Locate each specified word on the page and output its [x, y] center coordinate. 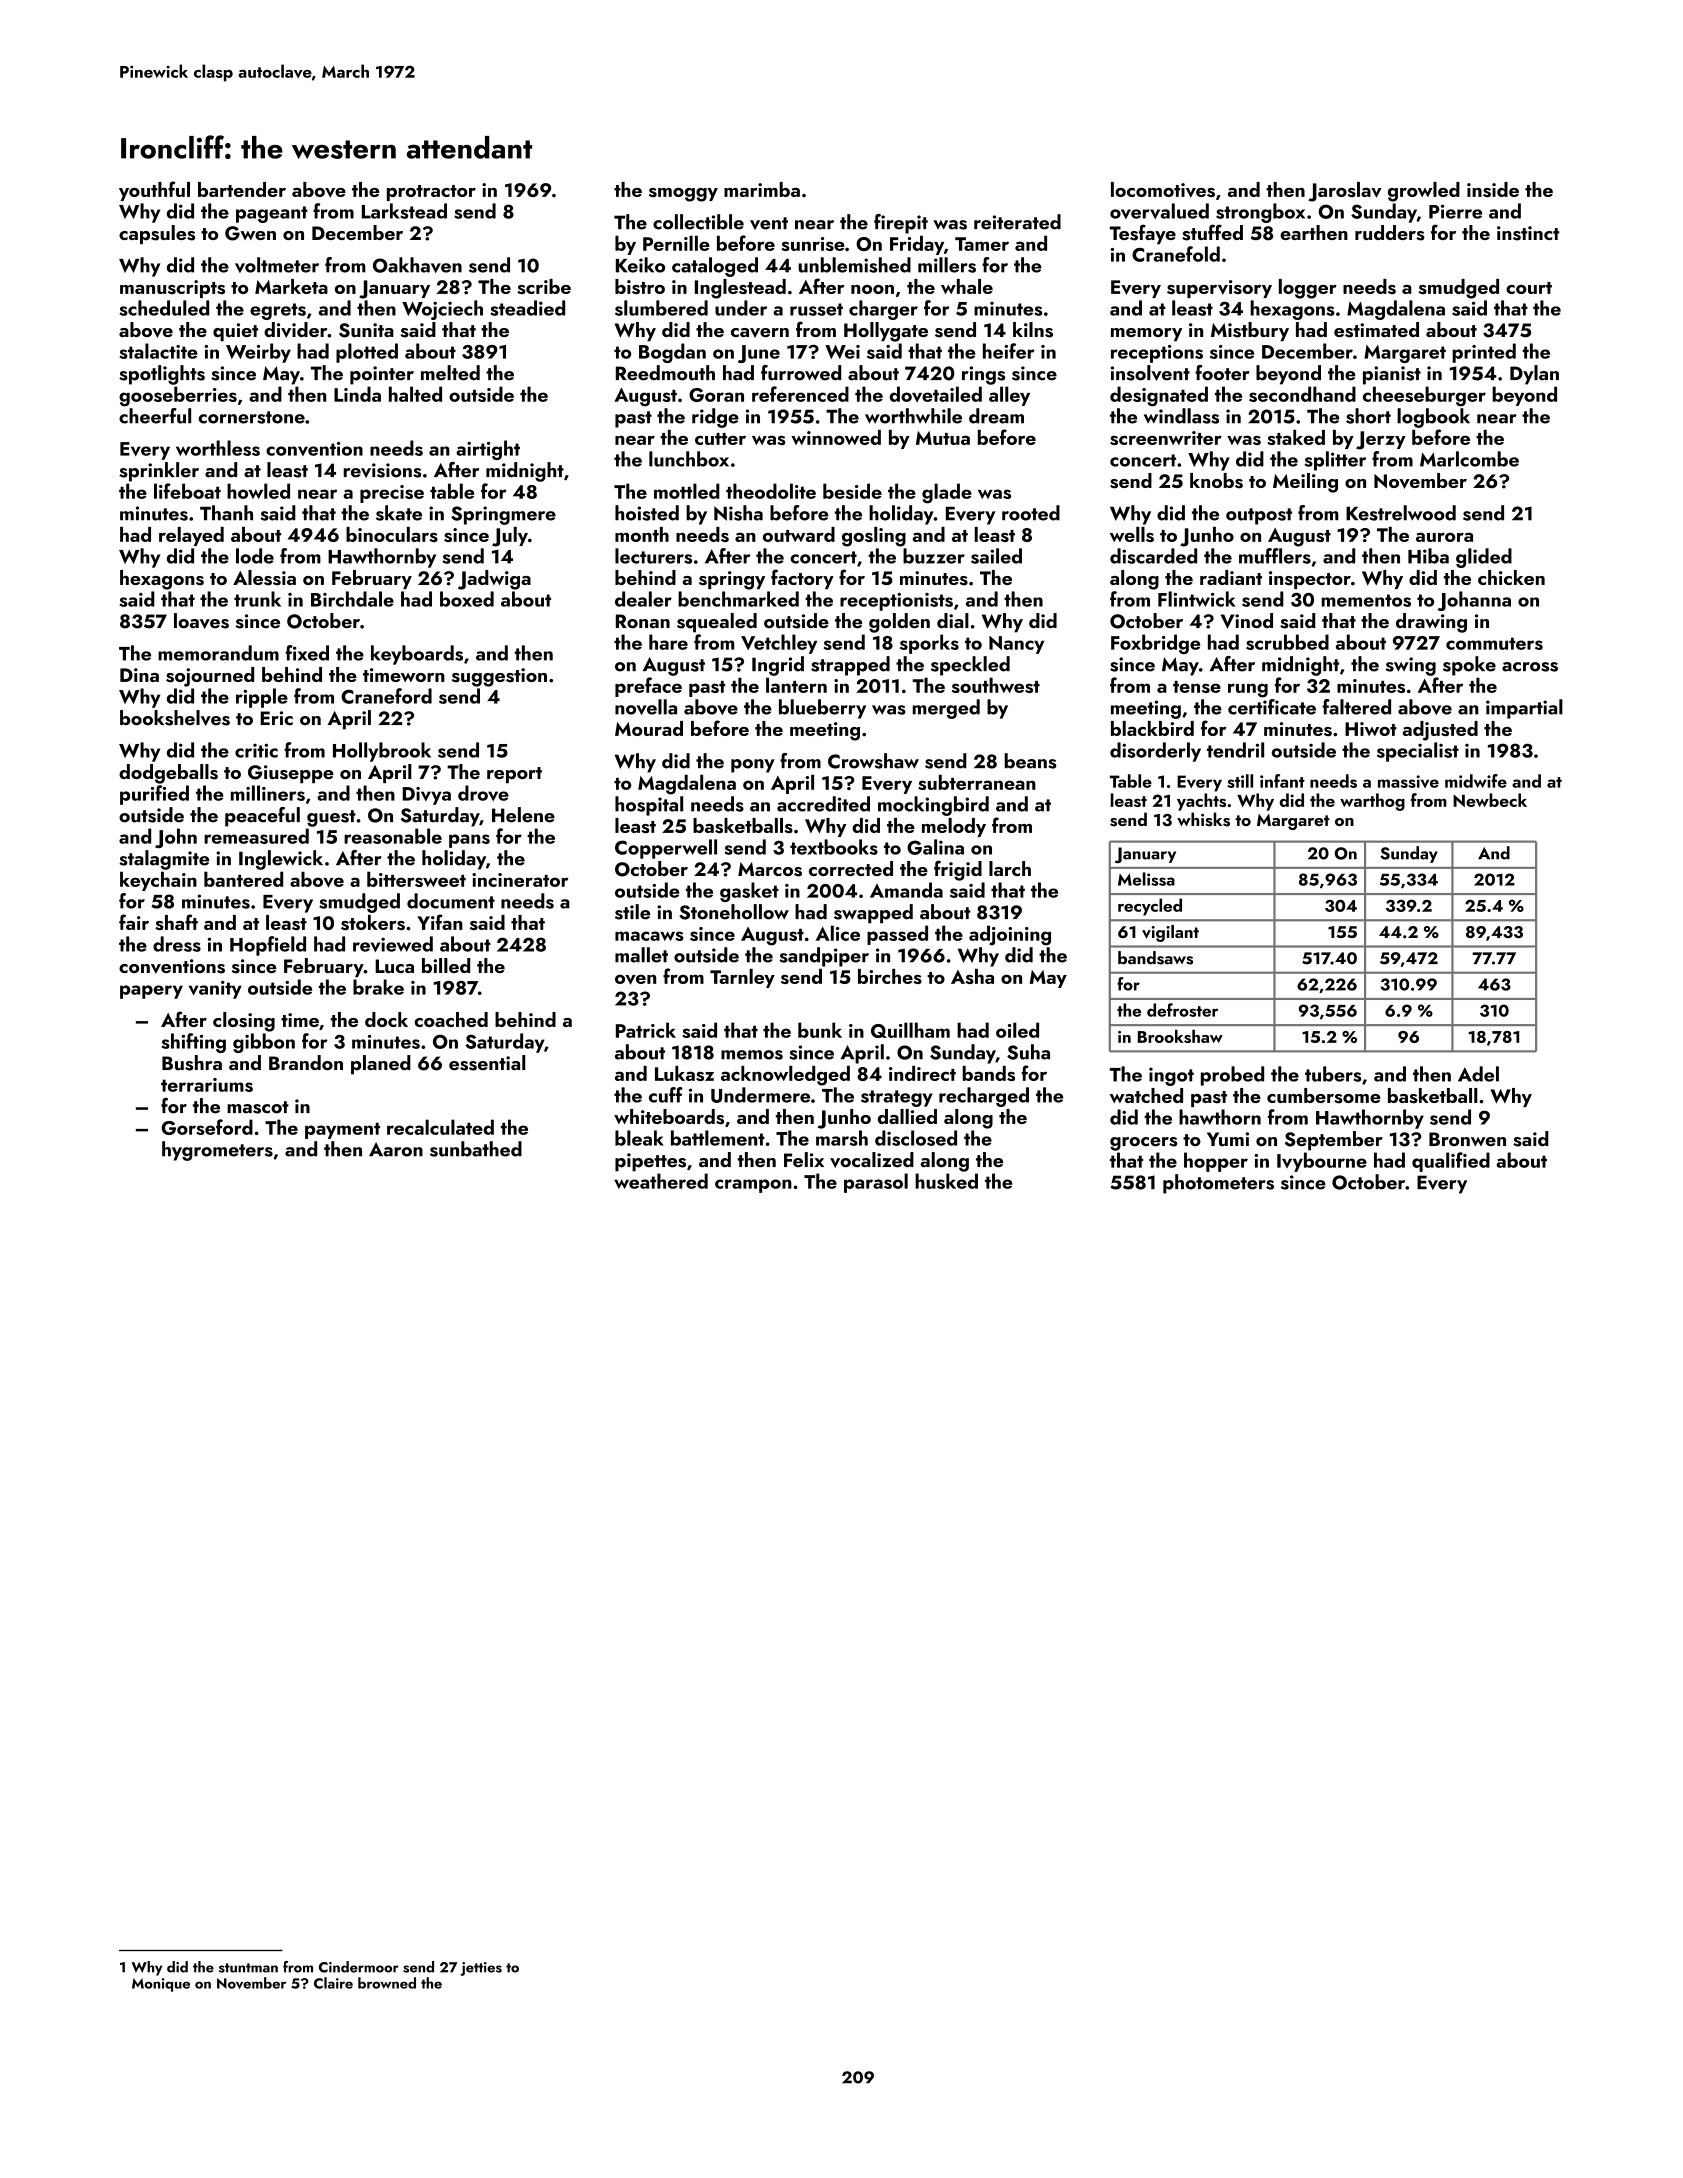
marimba [762, 189]
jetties [481, 1969]
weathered [661, 1181]
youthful [154, 191]
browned [387, 1983]
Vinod [1247, 621]
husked [946, 1181]
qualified [1451, 1162]
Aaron [396, 1149]
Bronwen [1467, 1139]
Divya [426, 796]
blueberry [822, 709]
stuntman [248, 1968]
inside [1493, 189]
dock [386, 1019]
